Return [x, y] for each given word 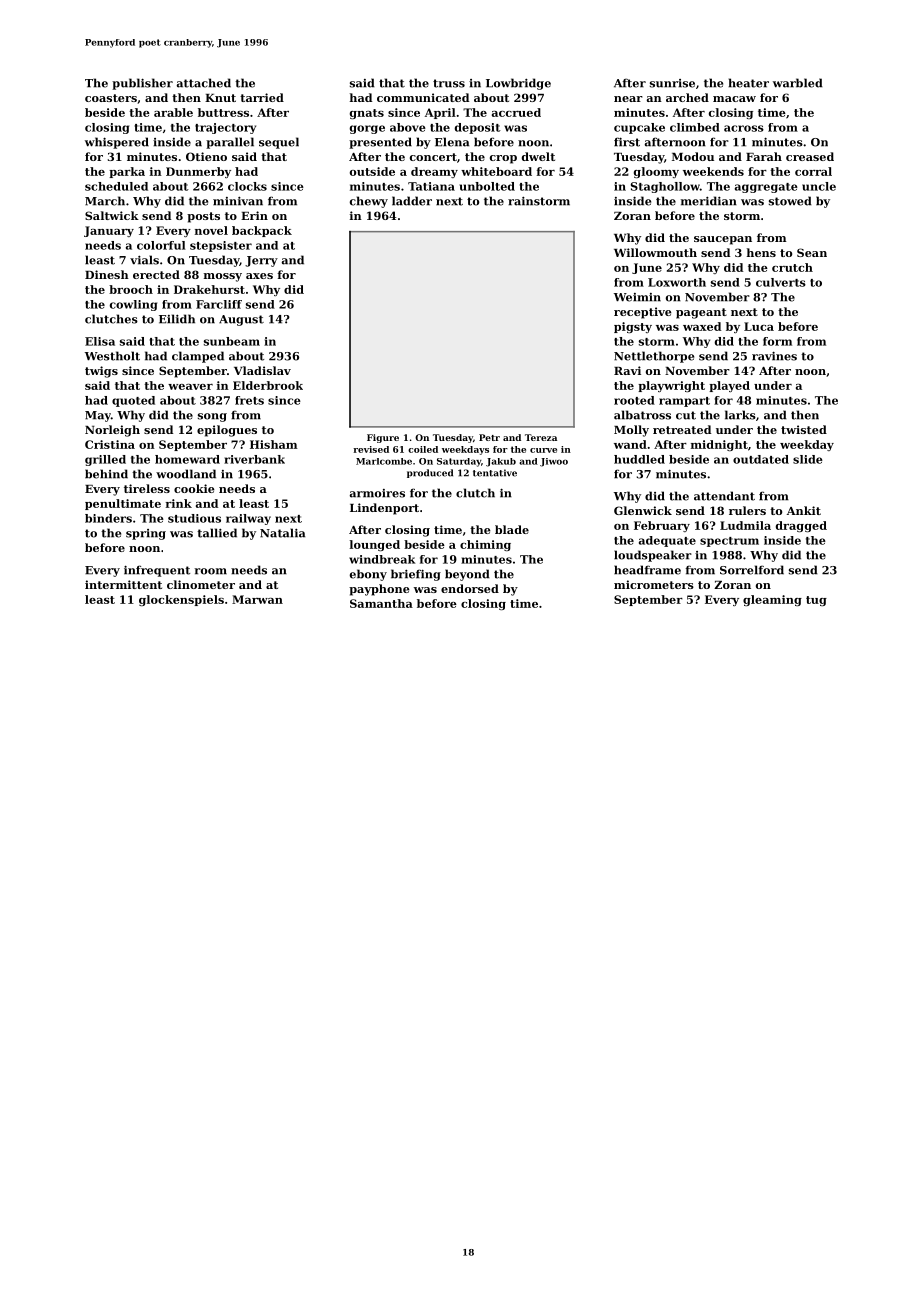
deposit [478, 128]
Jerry [261, 261]
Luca [759, 326]
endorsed [470, 588]
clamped [198, 357]
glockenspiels [181, 600]
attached [204, 83]
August [241, 320]
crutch [792, 267]
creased [810, 156]
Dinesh [107, 274]
